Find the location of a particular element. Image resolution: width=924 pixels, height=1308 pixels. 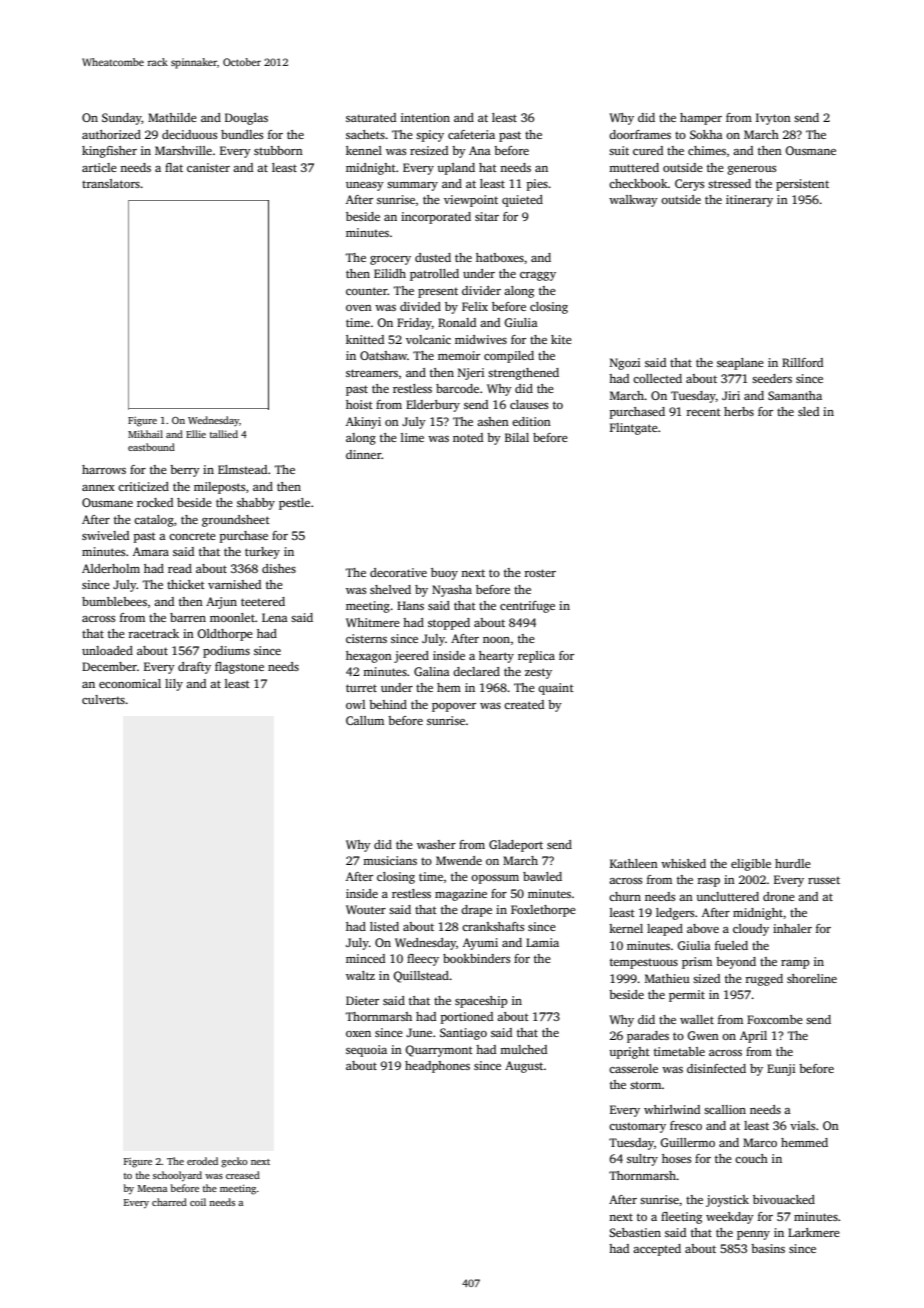

accepted is located at coordinates (657, 1250).
